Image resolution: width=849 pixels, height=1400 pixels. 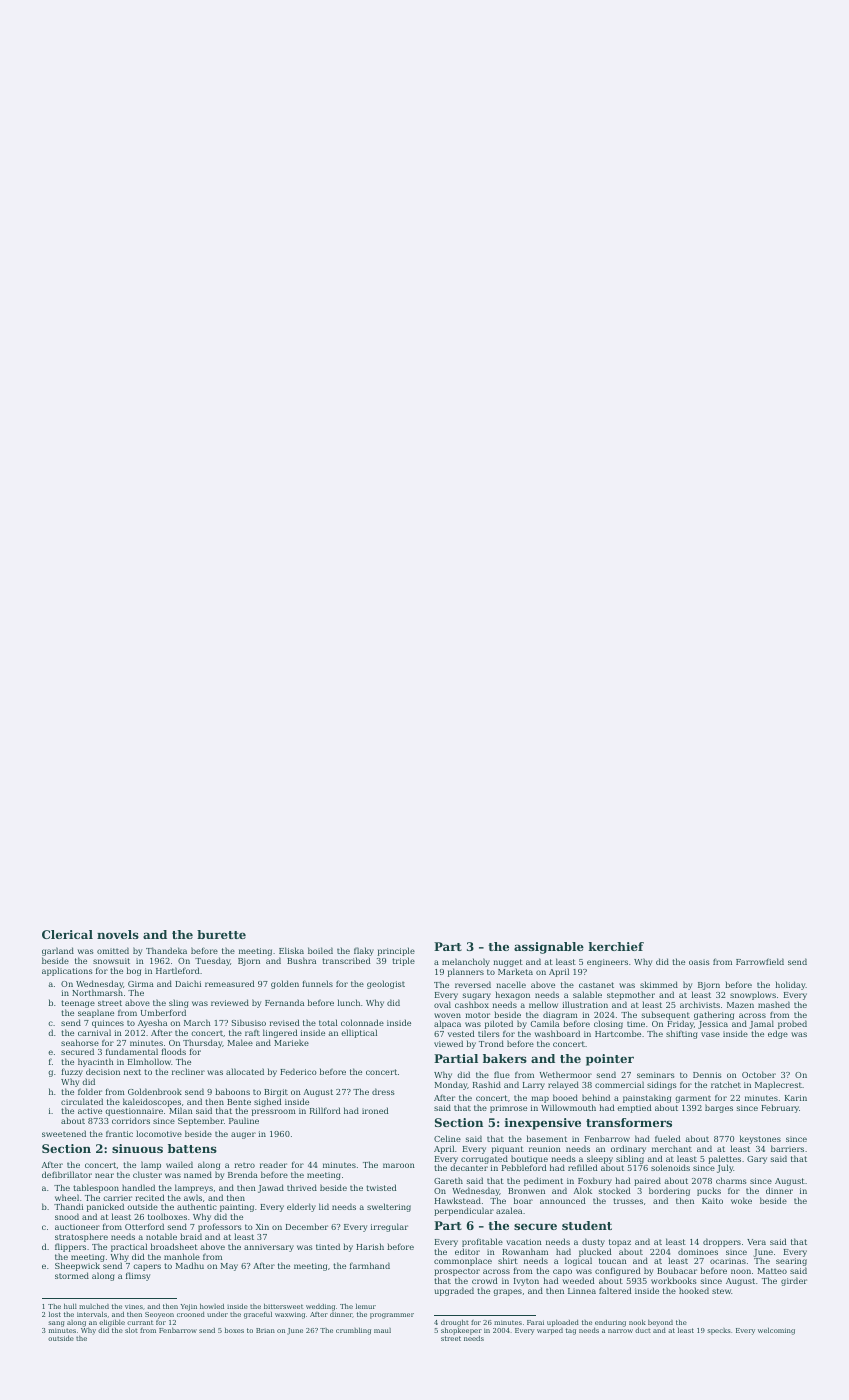 What do you see at coordinates (375, 1110) in the screenshot?
I see `ironed` at bounding box center [375, 1110].
